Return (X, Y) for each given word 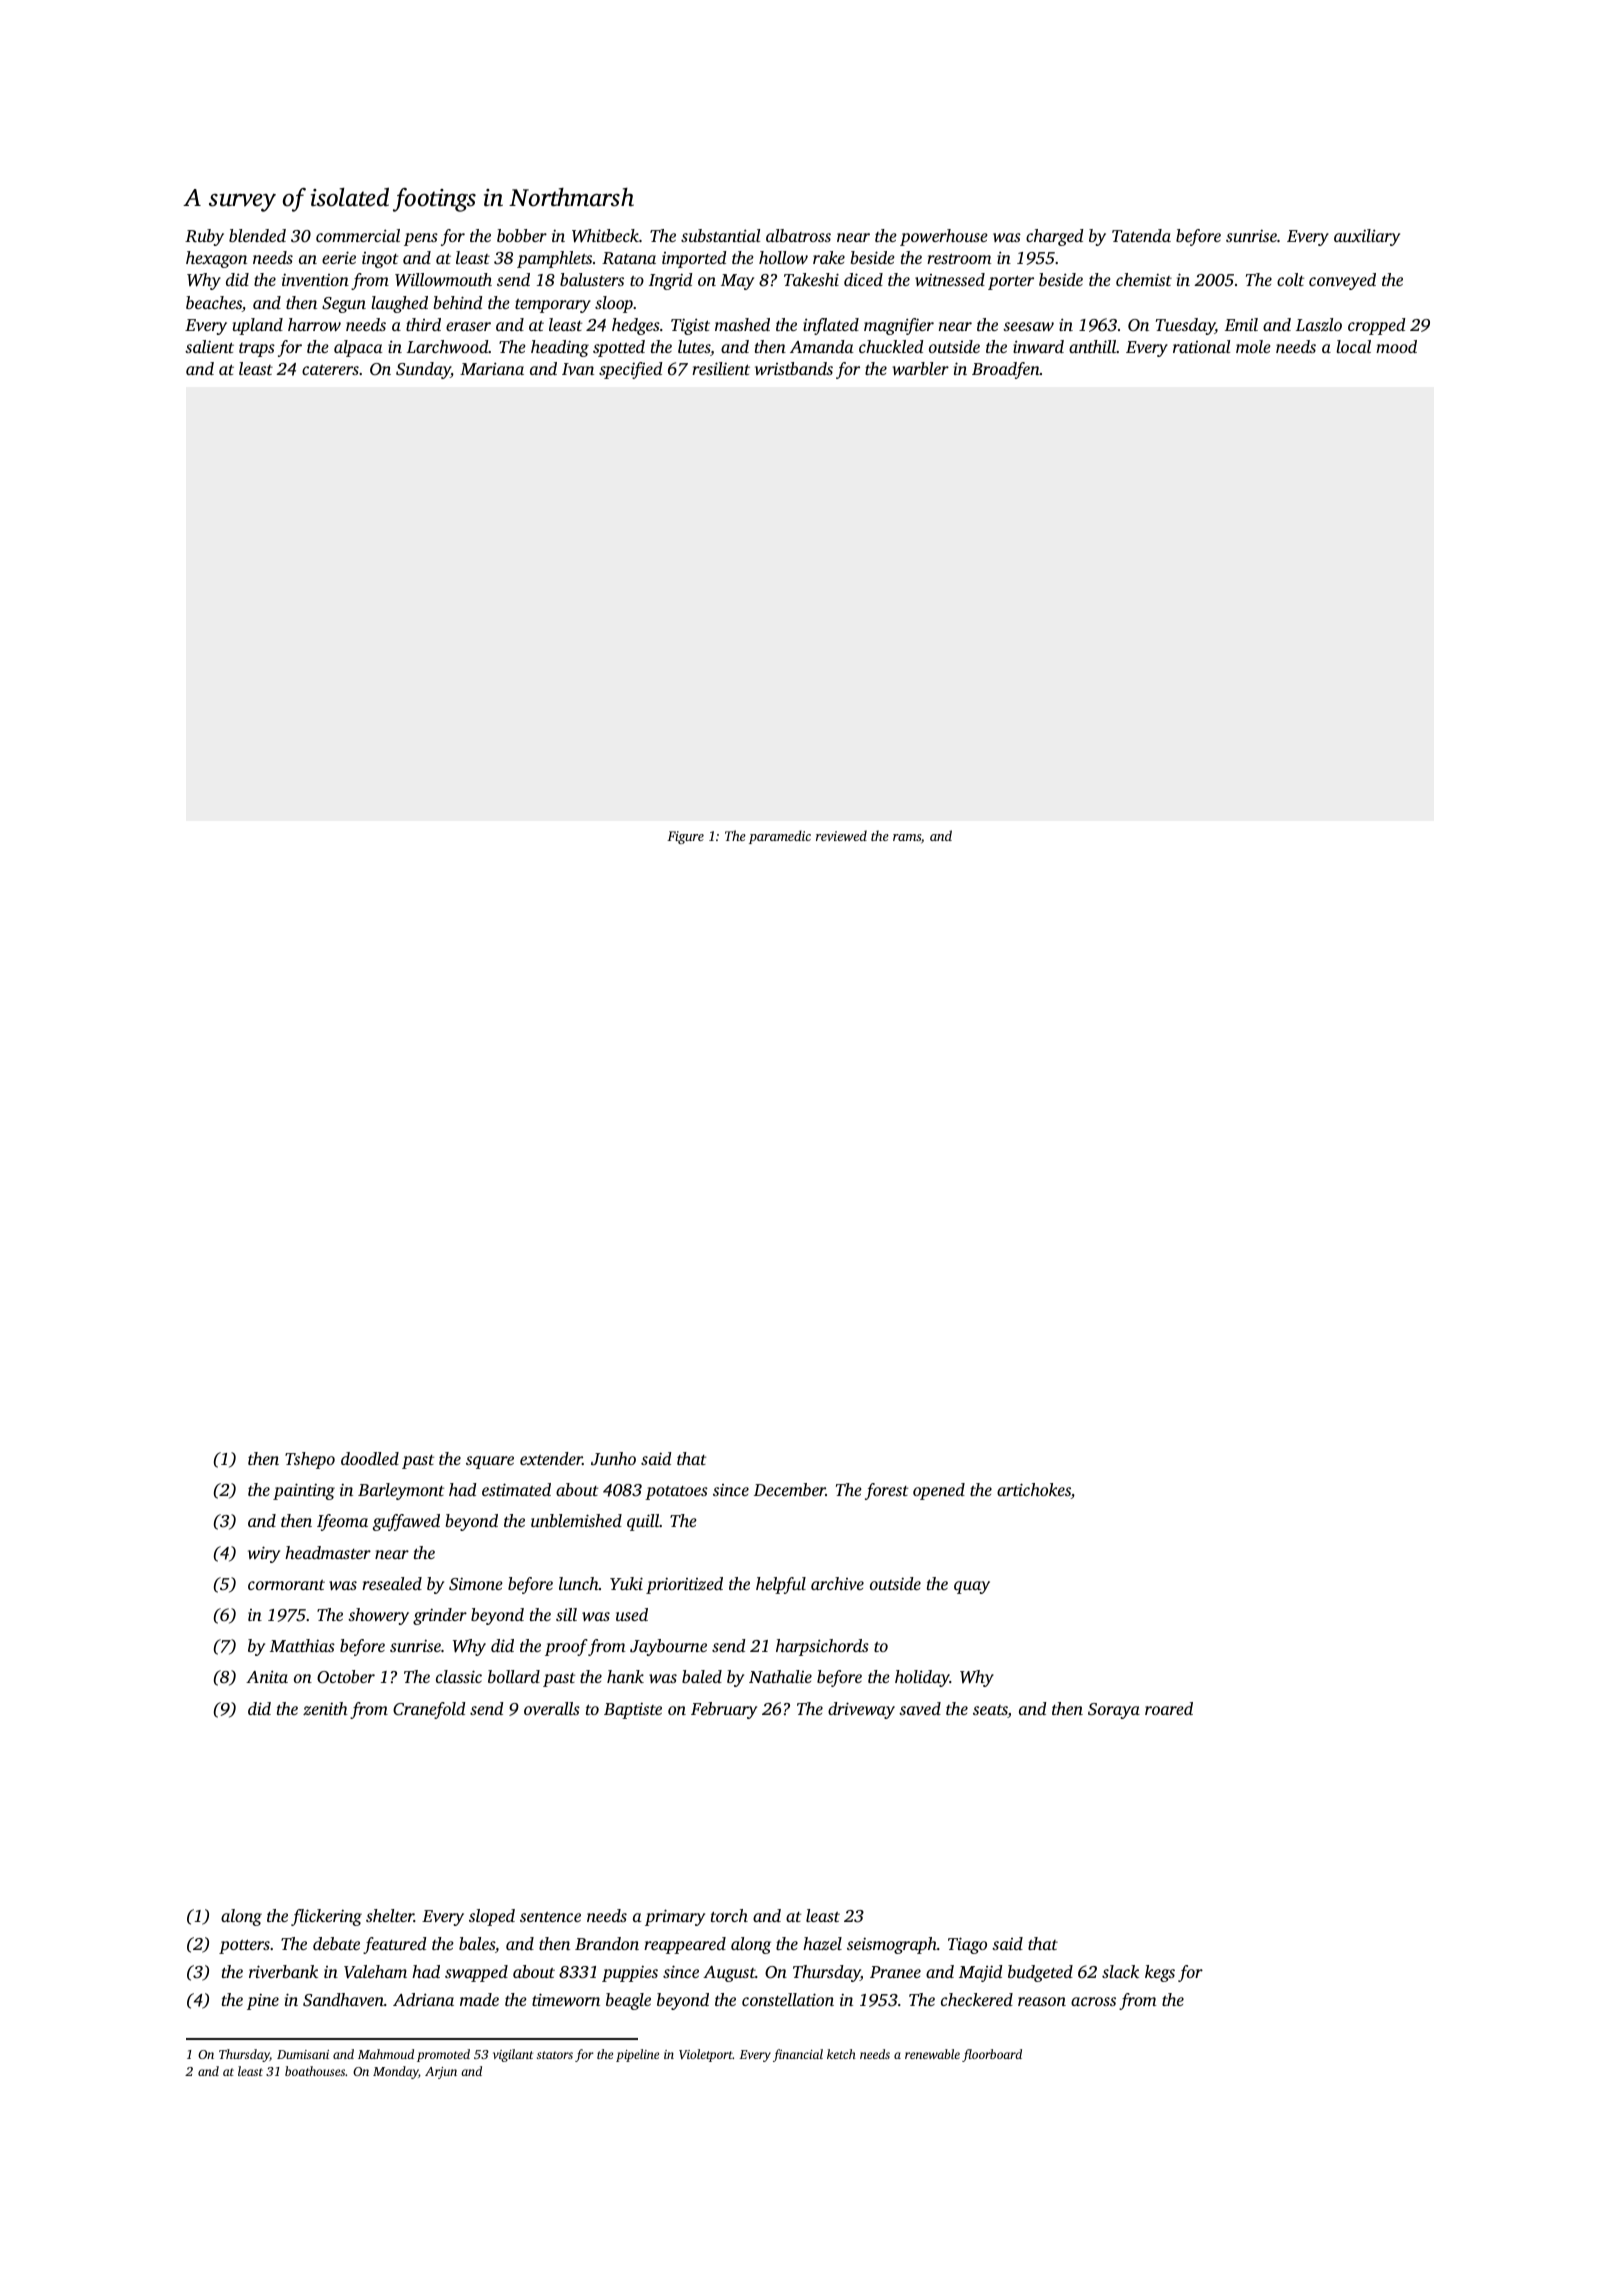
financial (798, 2055)
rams (907, 837)
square (490, 1462)
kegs (1160, 1973)
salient (209, 346)
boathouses (315, 2071)
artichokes (1034, 1491)
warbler (920, 368)
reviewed (841, 835)
